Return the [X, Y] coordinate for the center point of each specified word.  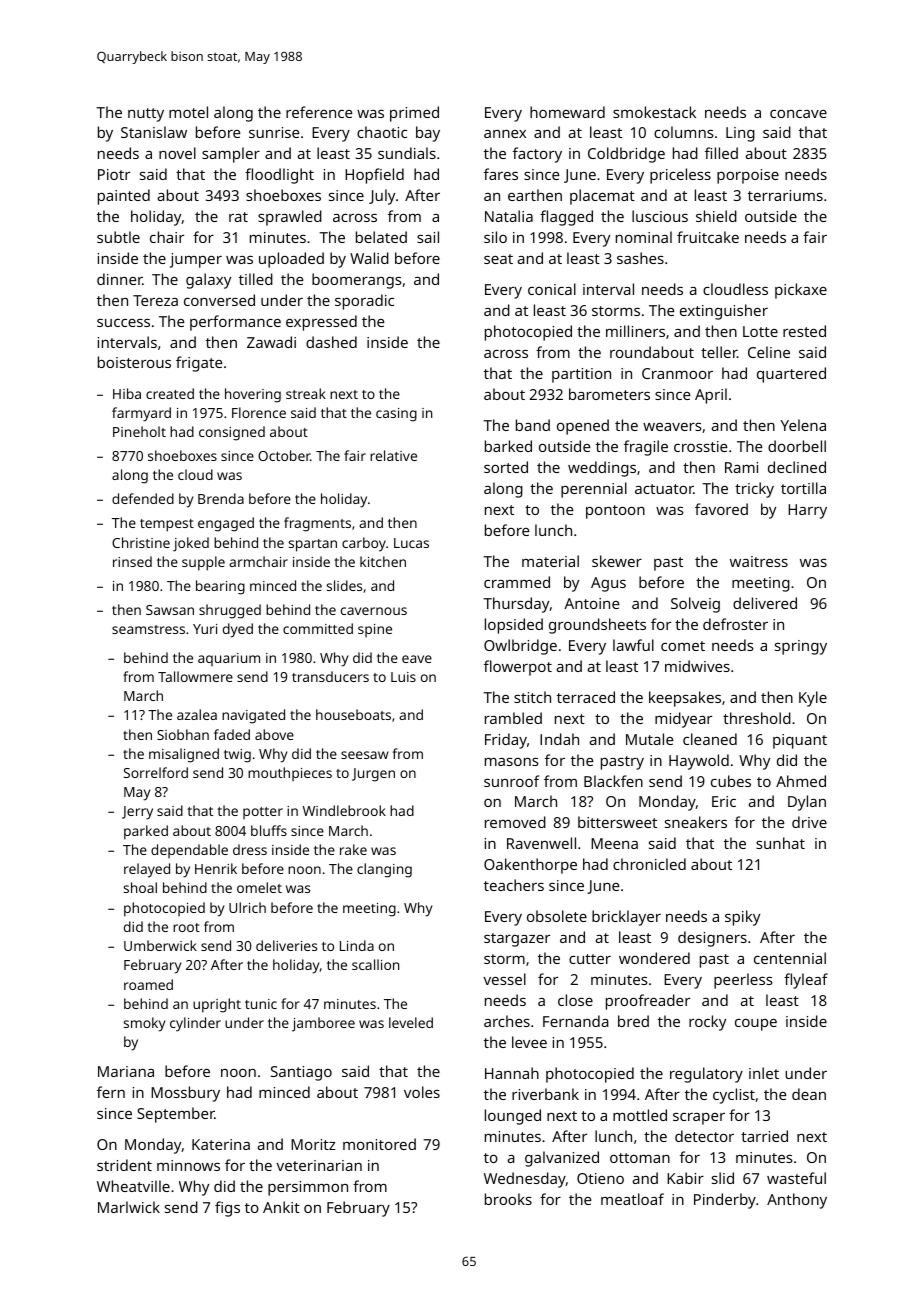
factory [537, 155]
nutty [146, 115]
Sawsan [170, 610]
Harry [807, 511]
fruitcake [708, 237]
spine [375, 630]
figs [227, 1209]
